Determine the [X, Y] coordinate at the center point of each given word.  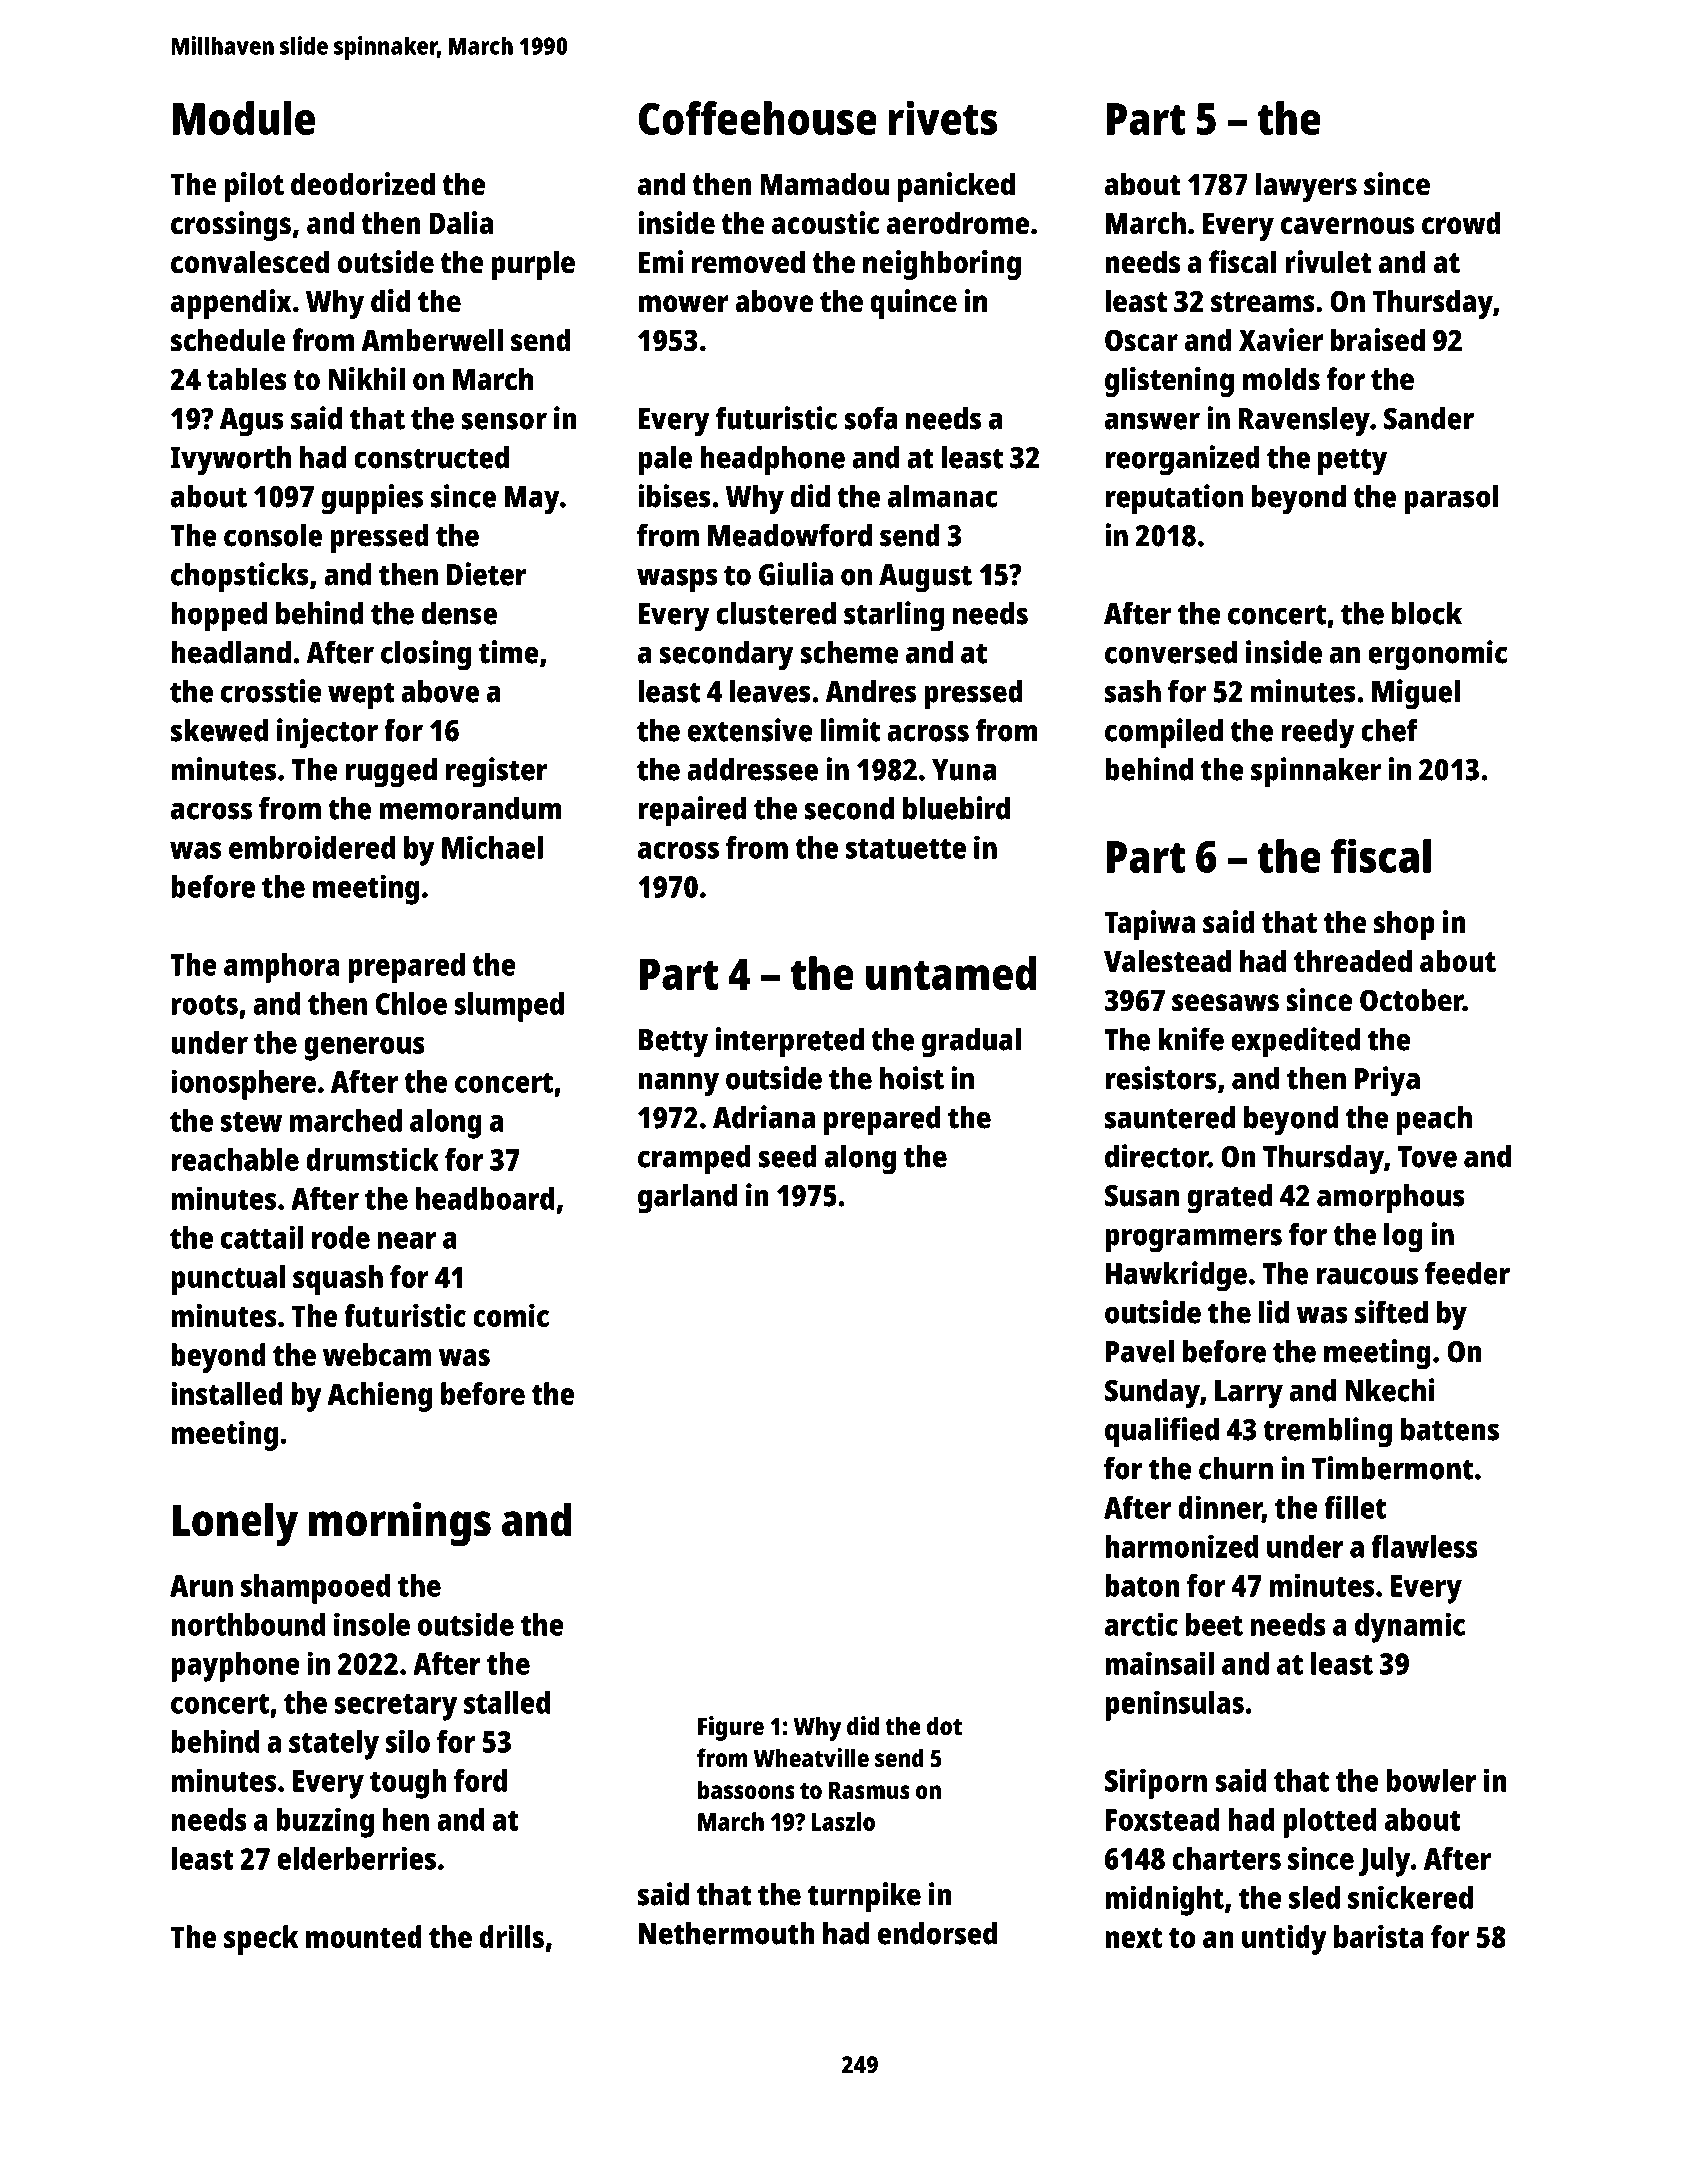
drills [511, 1936]
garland [687, 1199]
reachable [235, 1159]
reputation [1174, 499]
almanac [943, 496]
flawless [1424, 1546]
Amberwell [432, 340]
